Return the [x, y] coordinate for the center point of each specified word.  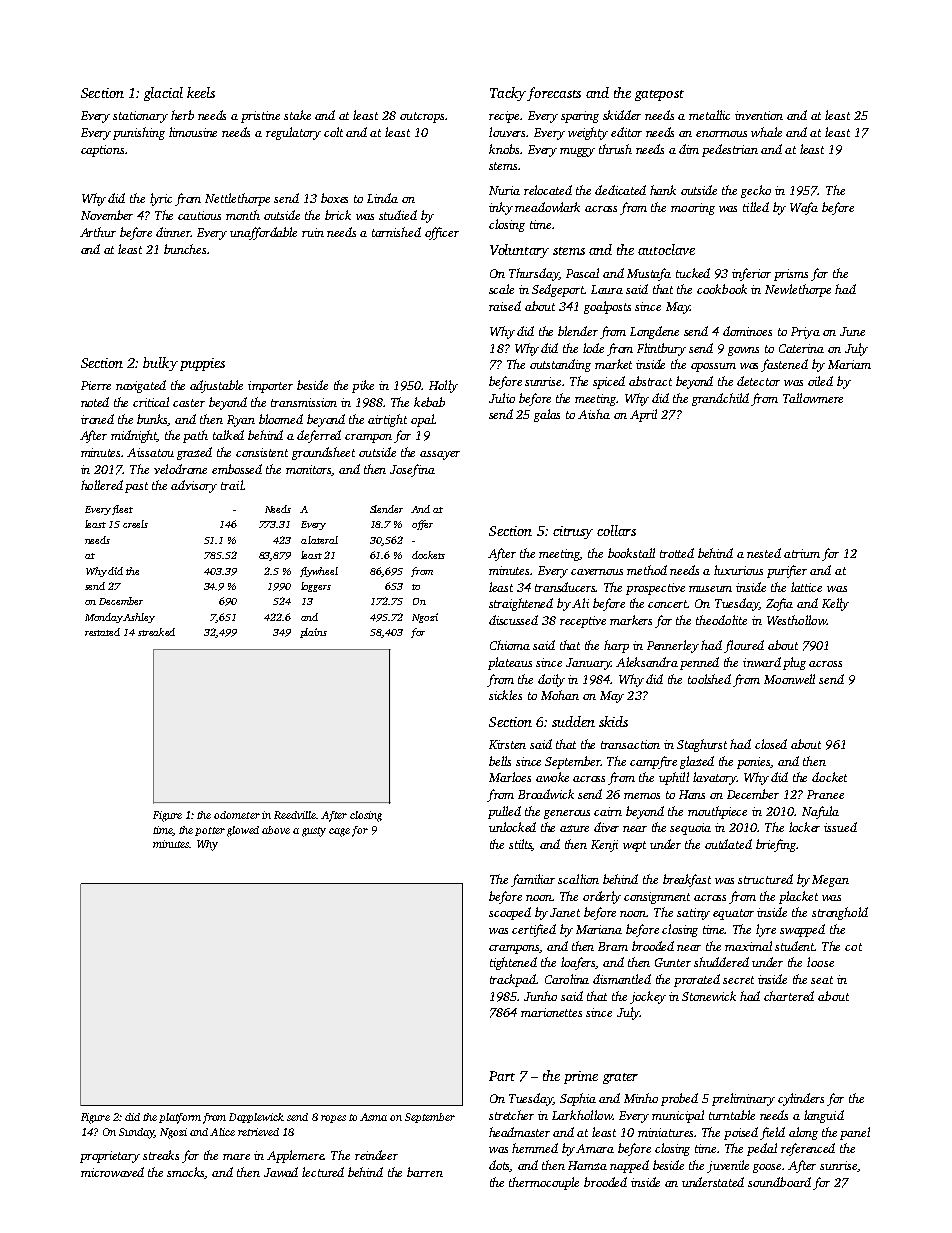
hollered [102, 485]
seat [822, 980]
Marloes [510, 777]
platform [180, 1118]
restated [102, 632]
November [107, 215]
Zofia [779, 604]
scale [501, 289]
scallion [578, 879]
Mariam [849, 364]
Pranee [825, 794]
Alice [222, 1132]
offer [422, 525]
